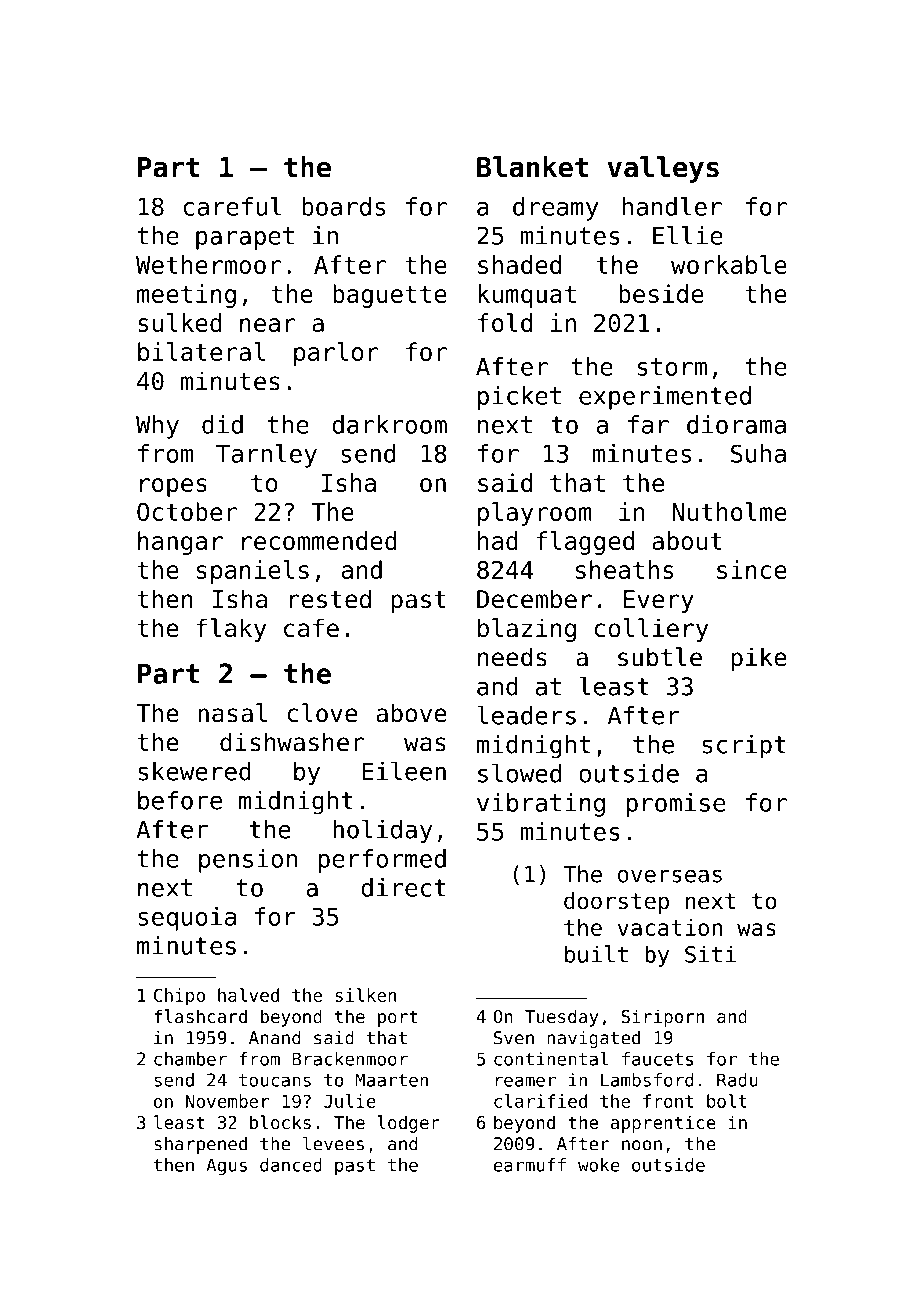  Describe the element at coordinates (530, 1165) in the document. I see `earmuff` at that location.
